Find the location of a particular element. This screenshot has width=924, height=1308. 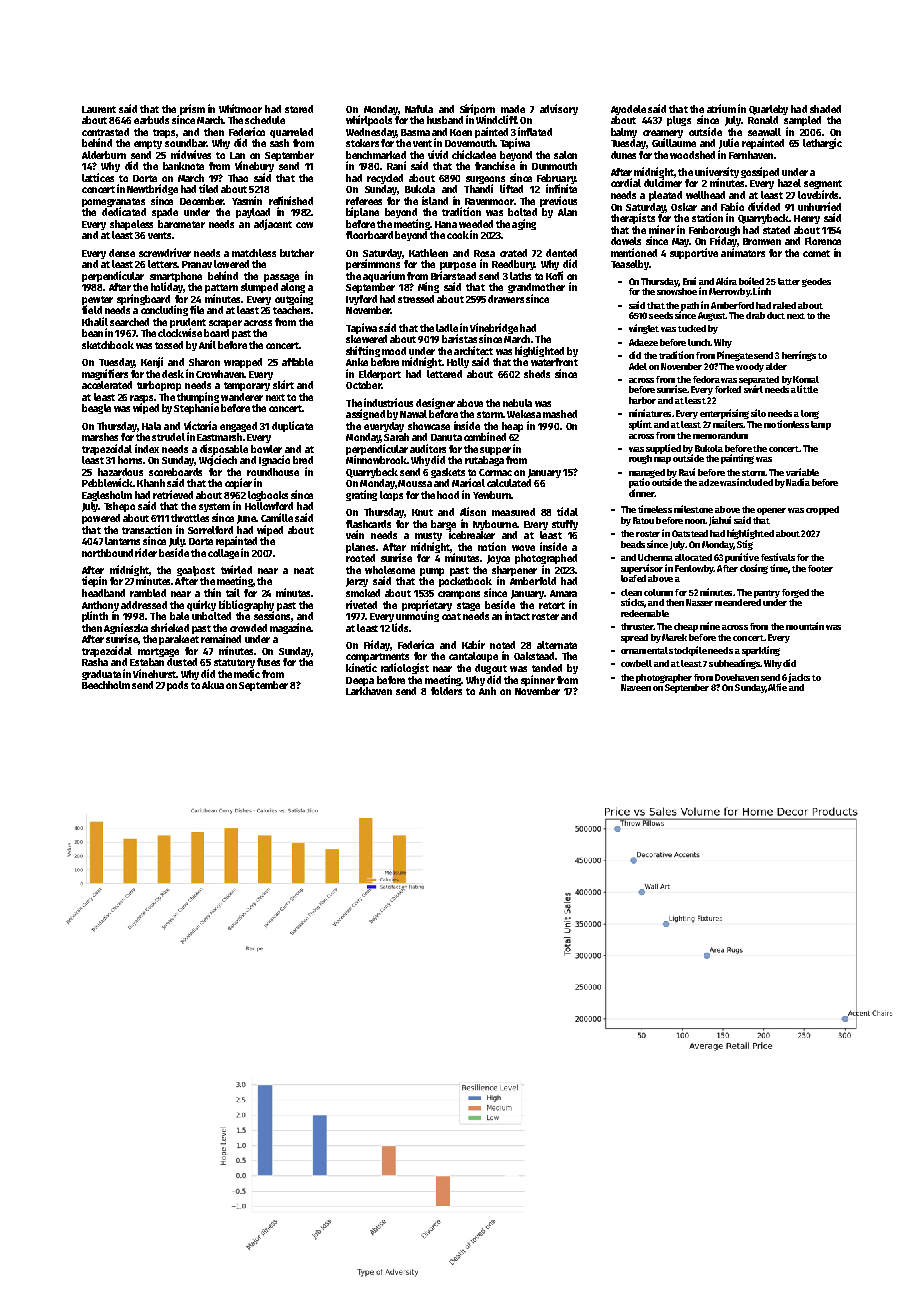

Ayodele is located at coordinates (628, 110).
